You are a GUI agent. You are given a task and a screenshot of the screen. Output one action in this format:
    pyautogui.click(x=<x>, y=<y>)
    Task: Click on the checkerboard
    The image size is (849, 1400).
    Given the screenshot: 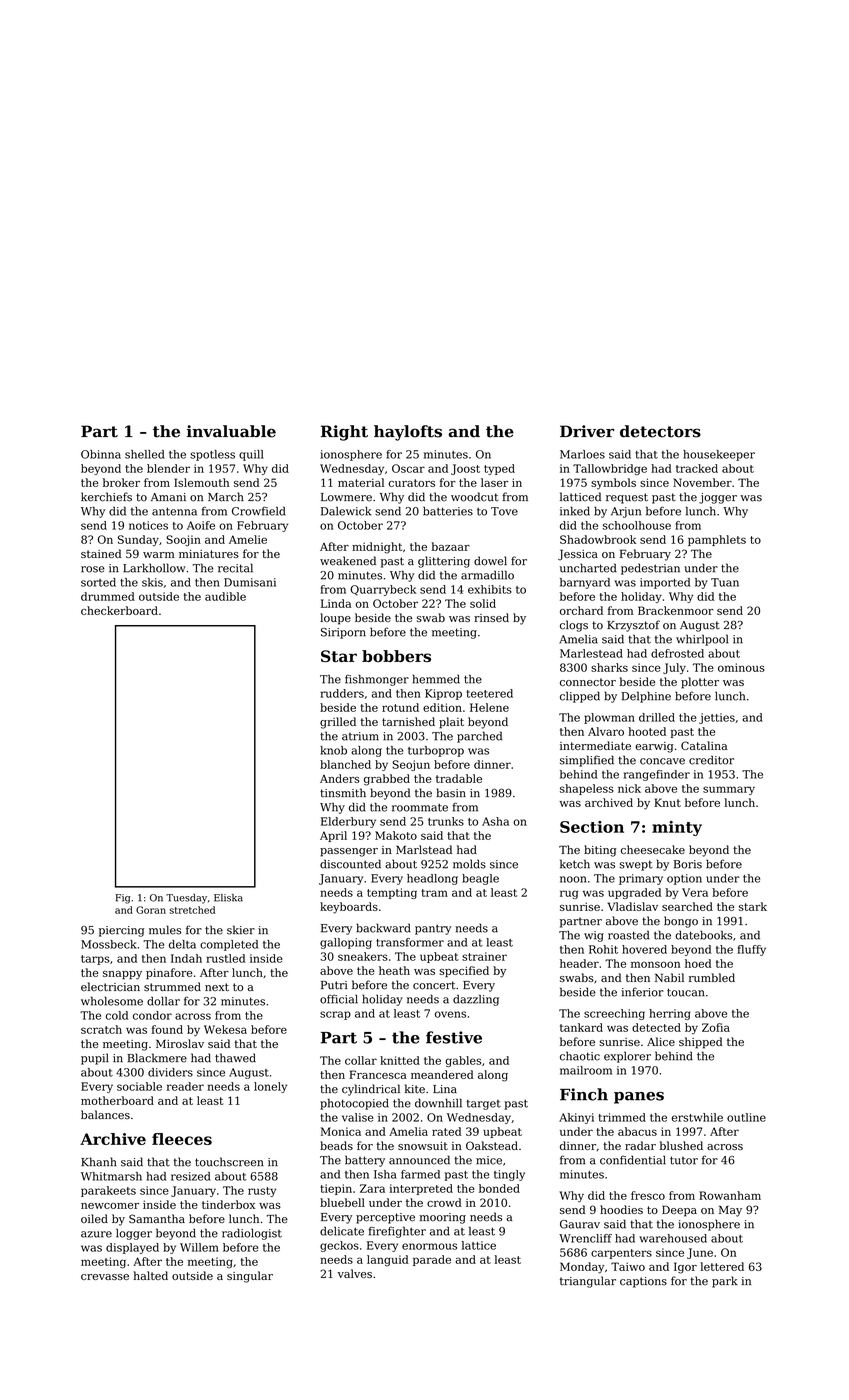 What is the action you would take?
    pyautogui.click(x=119, y=610)
